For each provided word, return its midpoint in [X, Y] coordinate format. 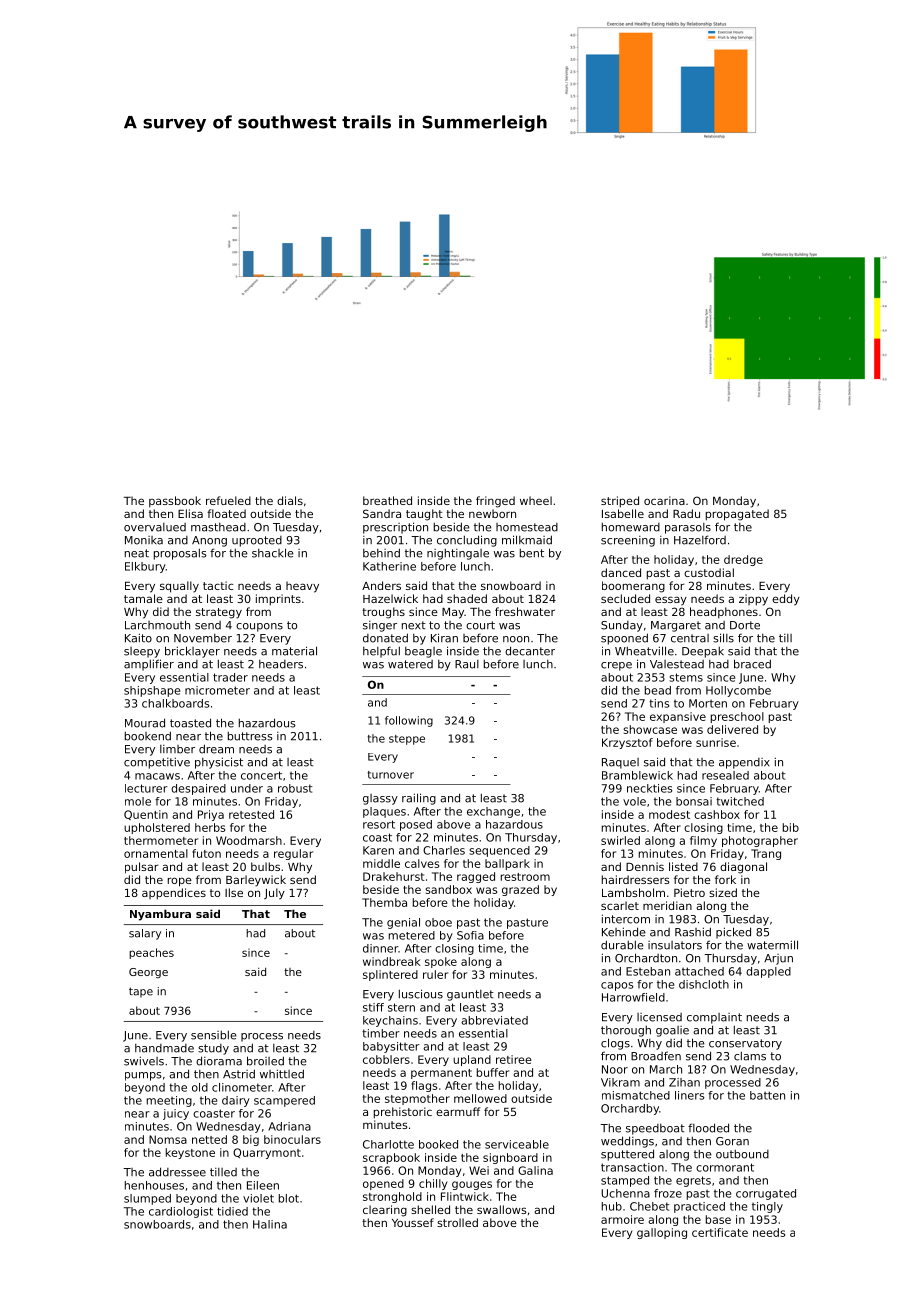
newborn [492, 513]
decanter [530, 651]
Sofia [470, 935]
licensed [659, 1017]
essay [671, 601]
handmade [164, 1048]
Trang [766, 854]
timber [381, 1033]
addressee [177, 1172]
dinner [380, 948]
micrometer [217, 690]
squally [179, 587]
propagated [737, 515]
